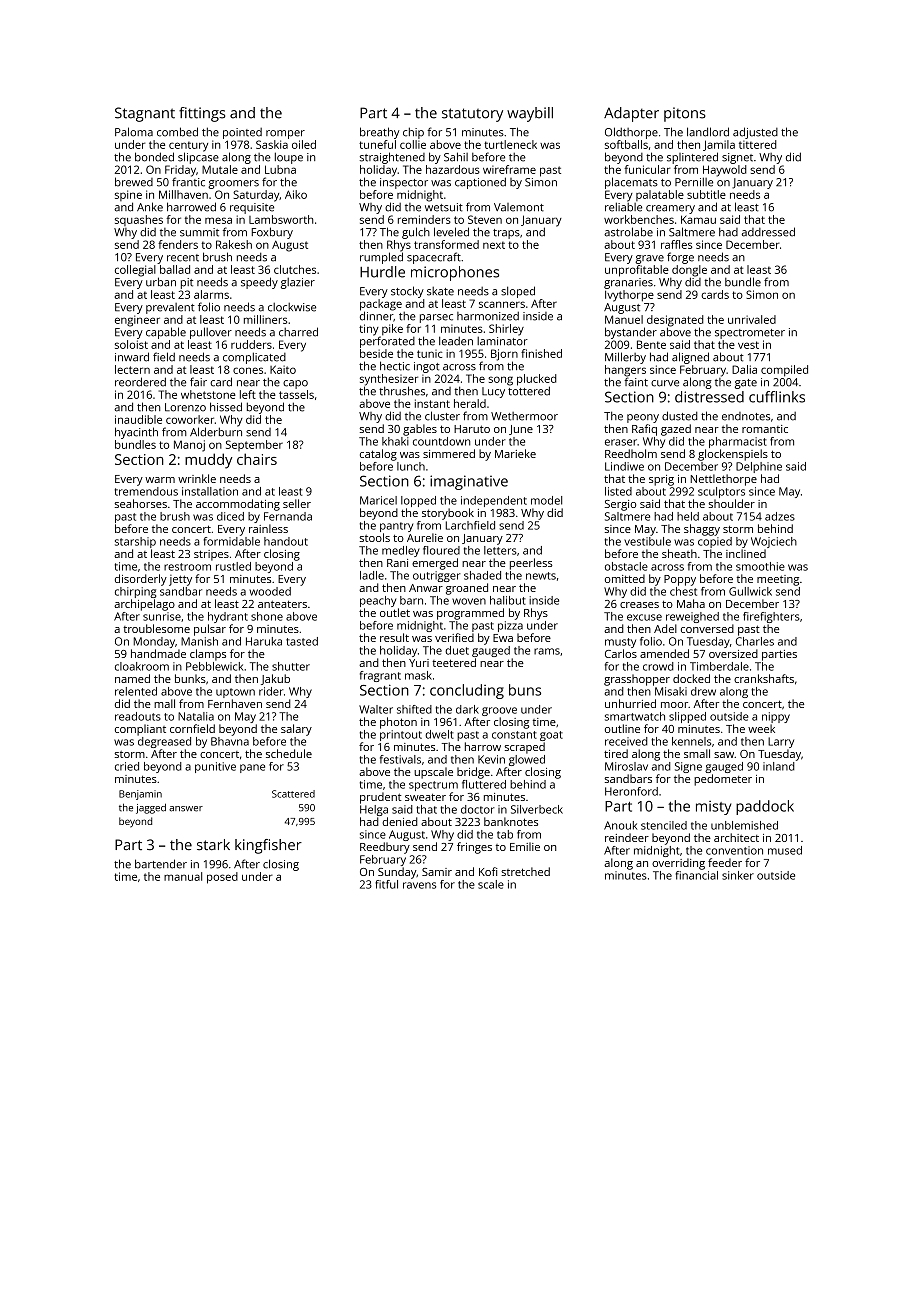 The width and height of the image is (924, 1308). What do you see at coordinates (776, 717) in the image?
I see `nippy` at bounding box center [776, 717].
